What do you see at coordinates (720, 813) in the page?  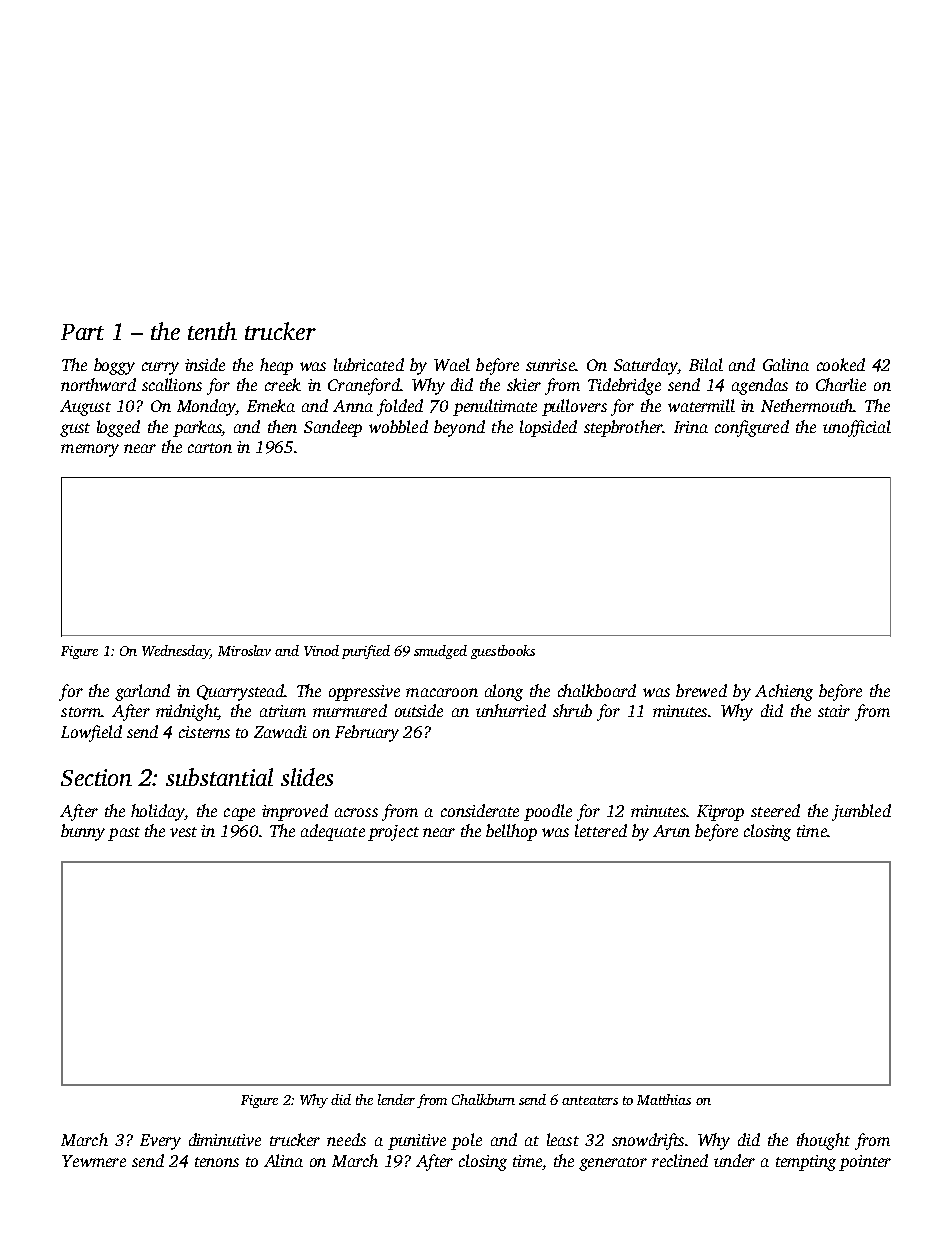 I see `Kiprop` at bounding box center [720, 813].
